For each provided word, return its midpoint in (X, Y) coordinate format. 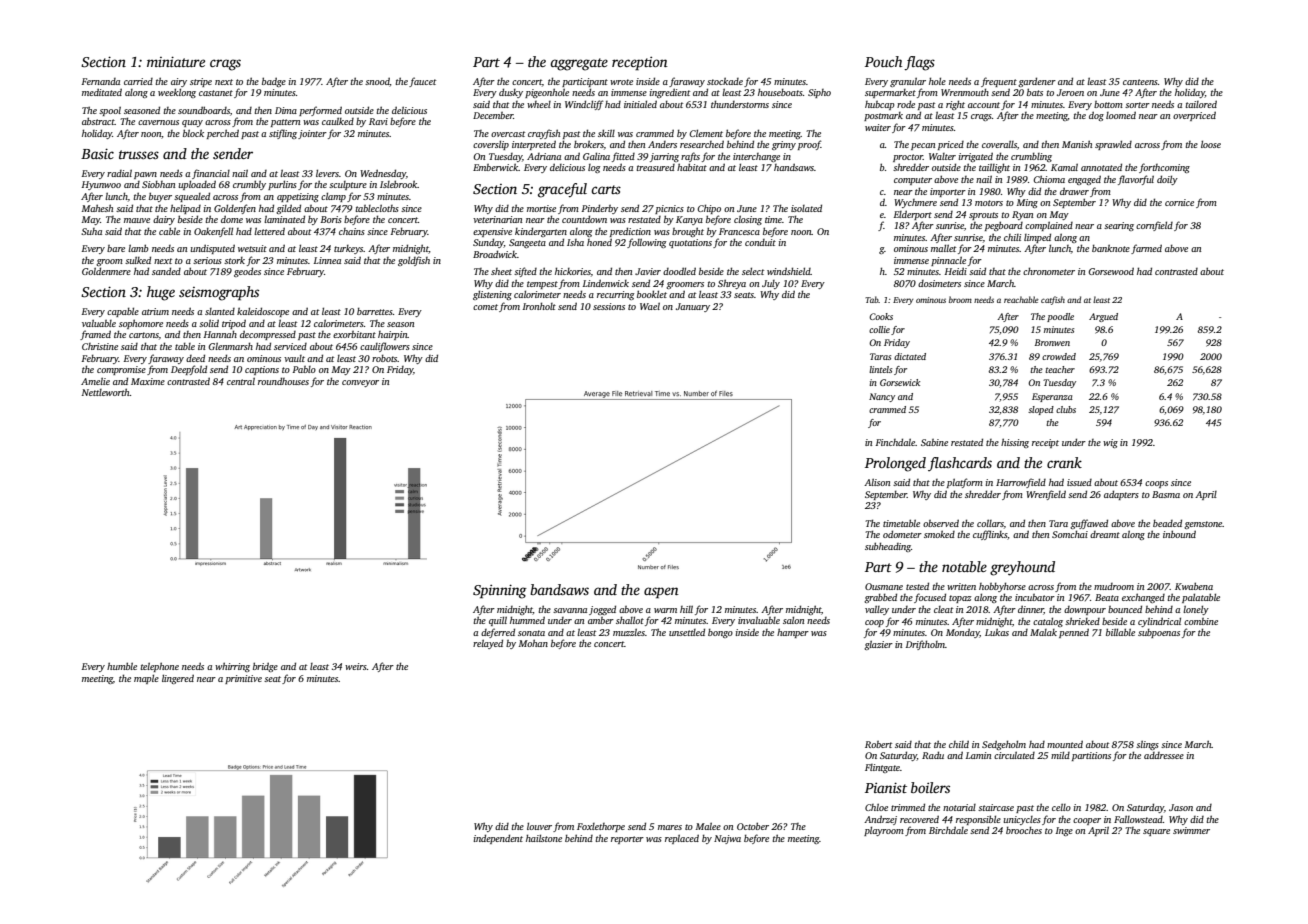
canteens (1140, 82)
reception (640, 63)
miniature (176, 61)
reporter (627, 840)
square (1156, 832)
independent (498, 839)
